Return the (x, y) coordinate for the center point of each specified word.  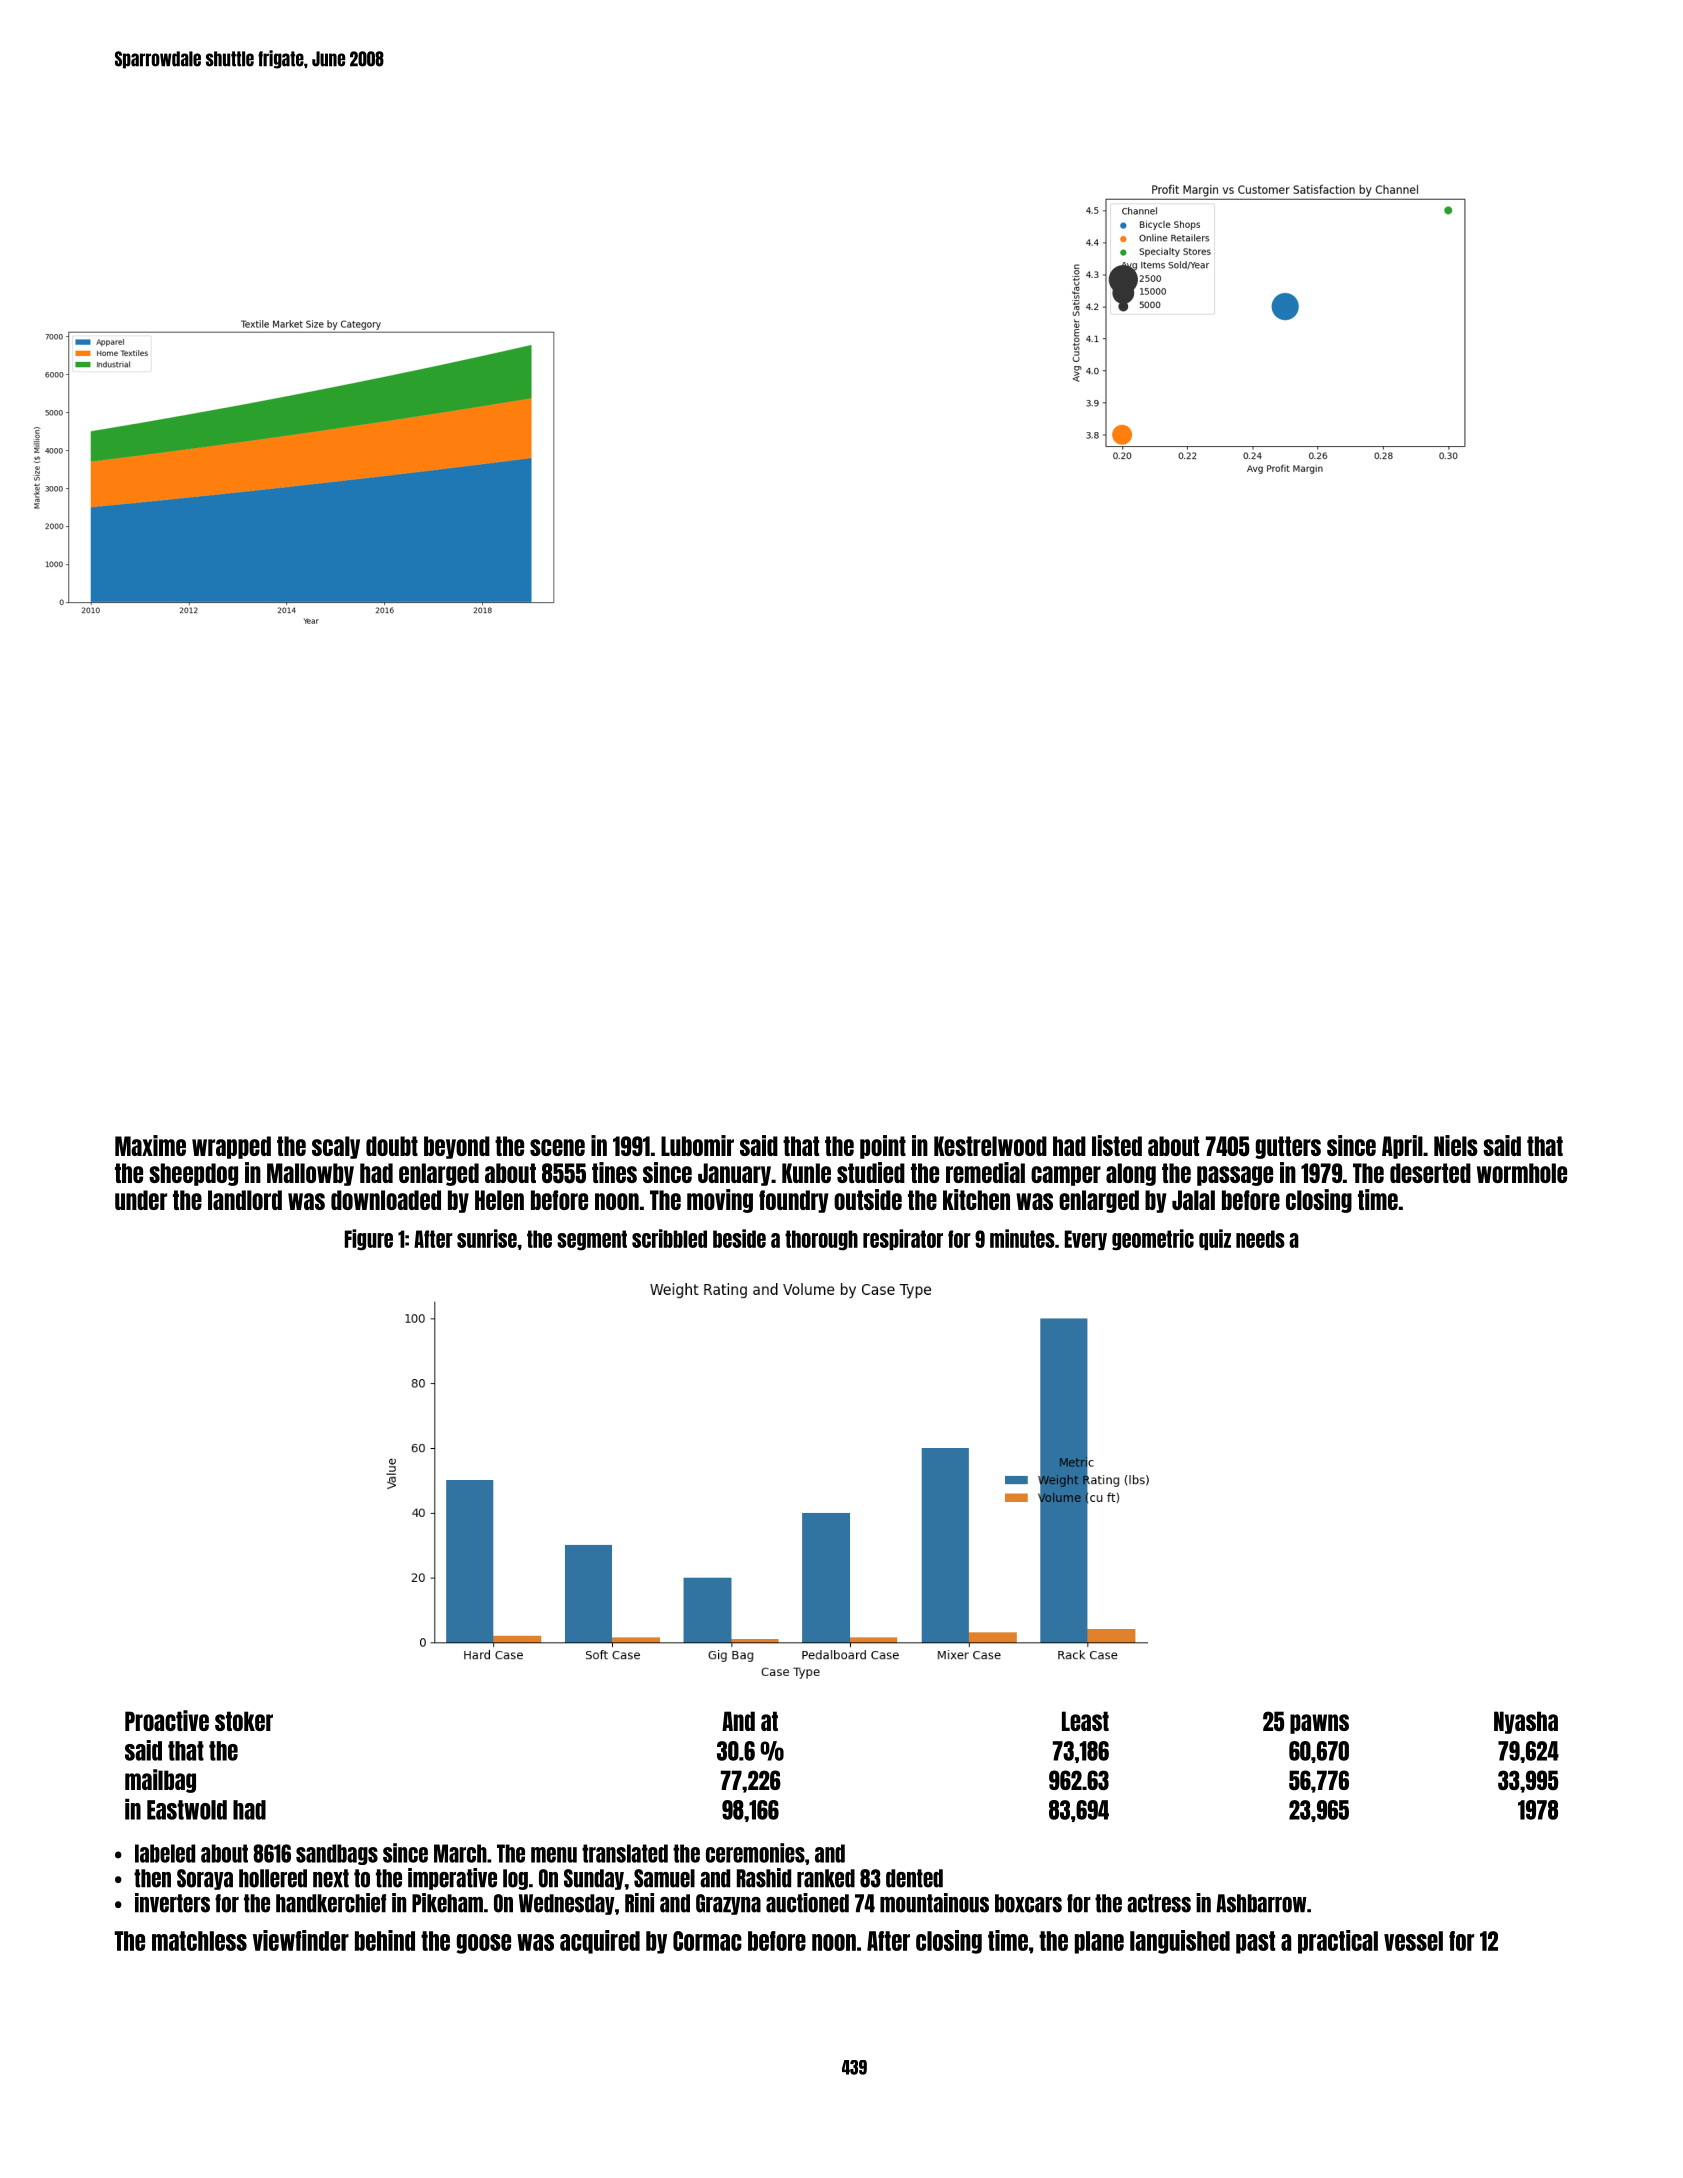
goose (484, 1944)
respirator (903, 1239)
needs (1260, 1239)
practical (1338, 1942)
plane (1099, 1942)
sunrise (487, 1238)
